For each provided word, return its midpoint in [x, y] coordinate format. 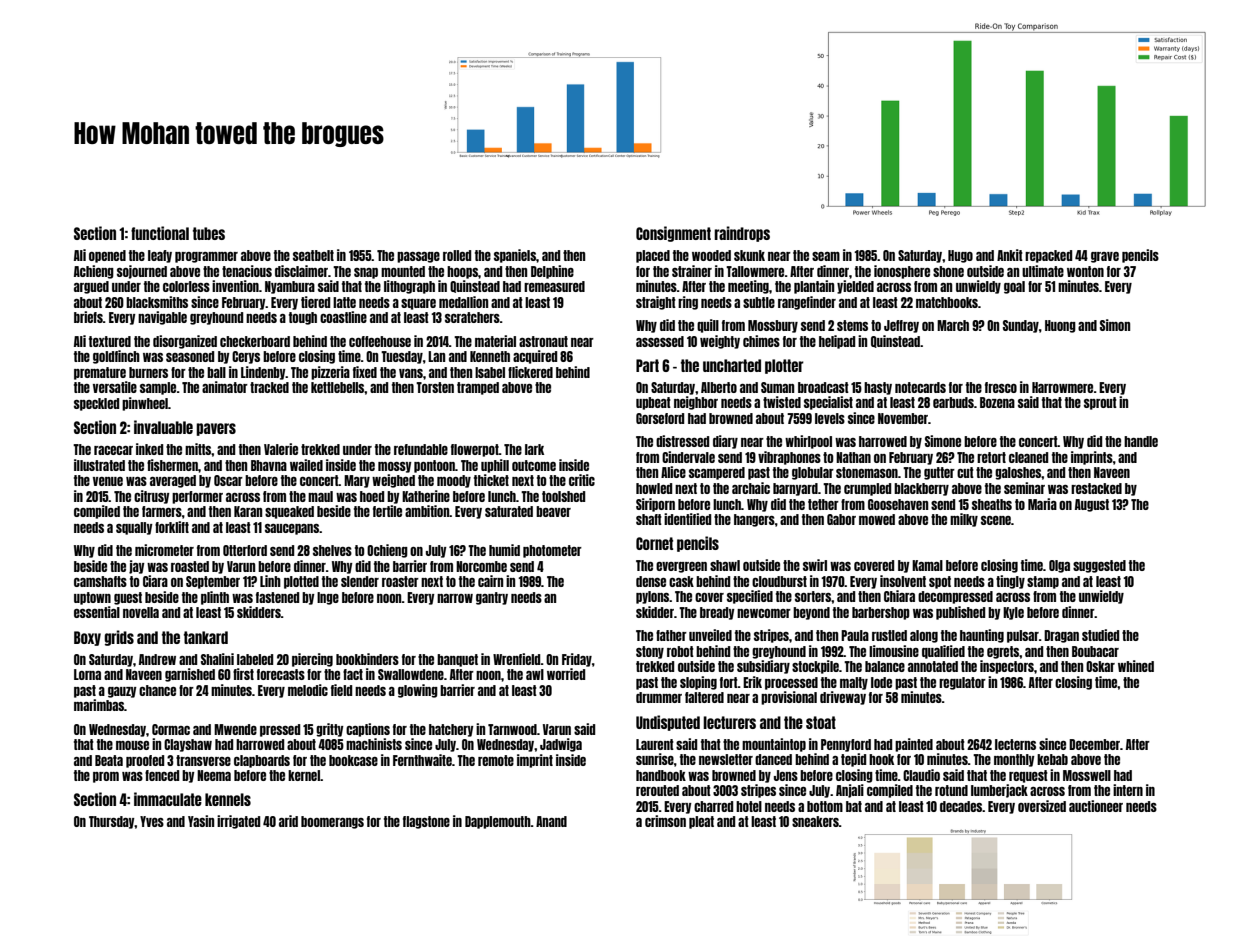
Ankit [1010, 255]
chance [157, 690]
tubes [209, 233]
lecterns [1015, 744]
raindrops [742, 234]
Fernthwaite [422, 760]
